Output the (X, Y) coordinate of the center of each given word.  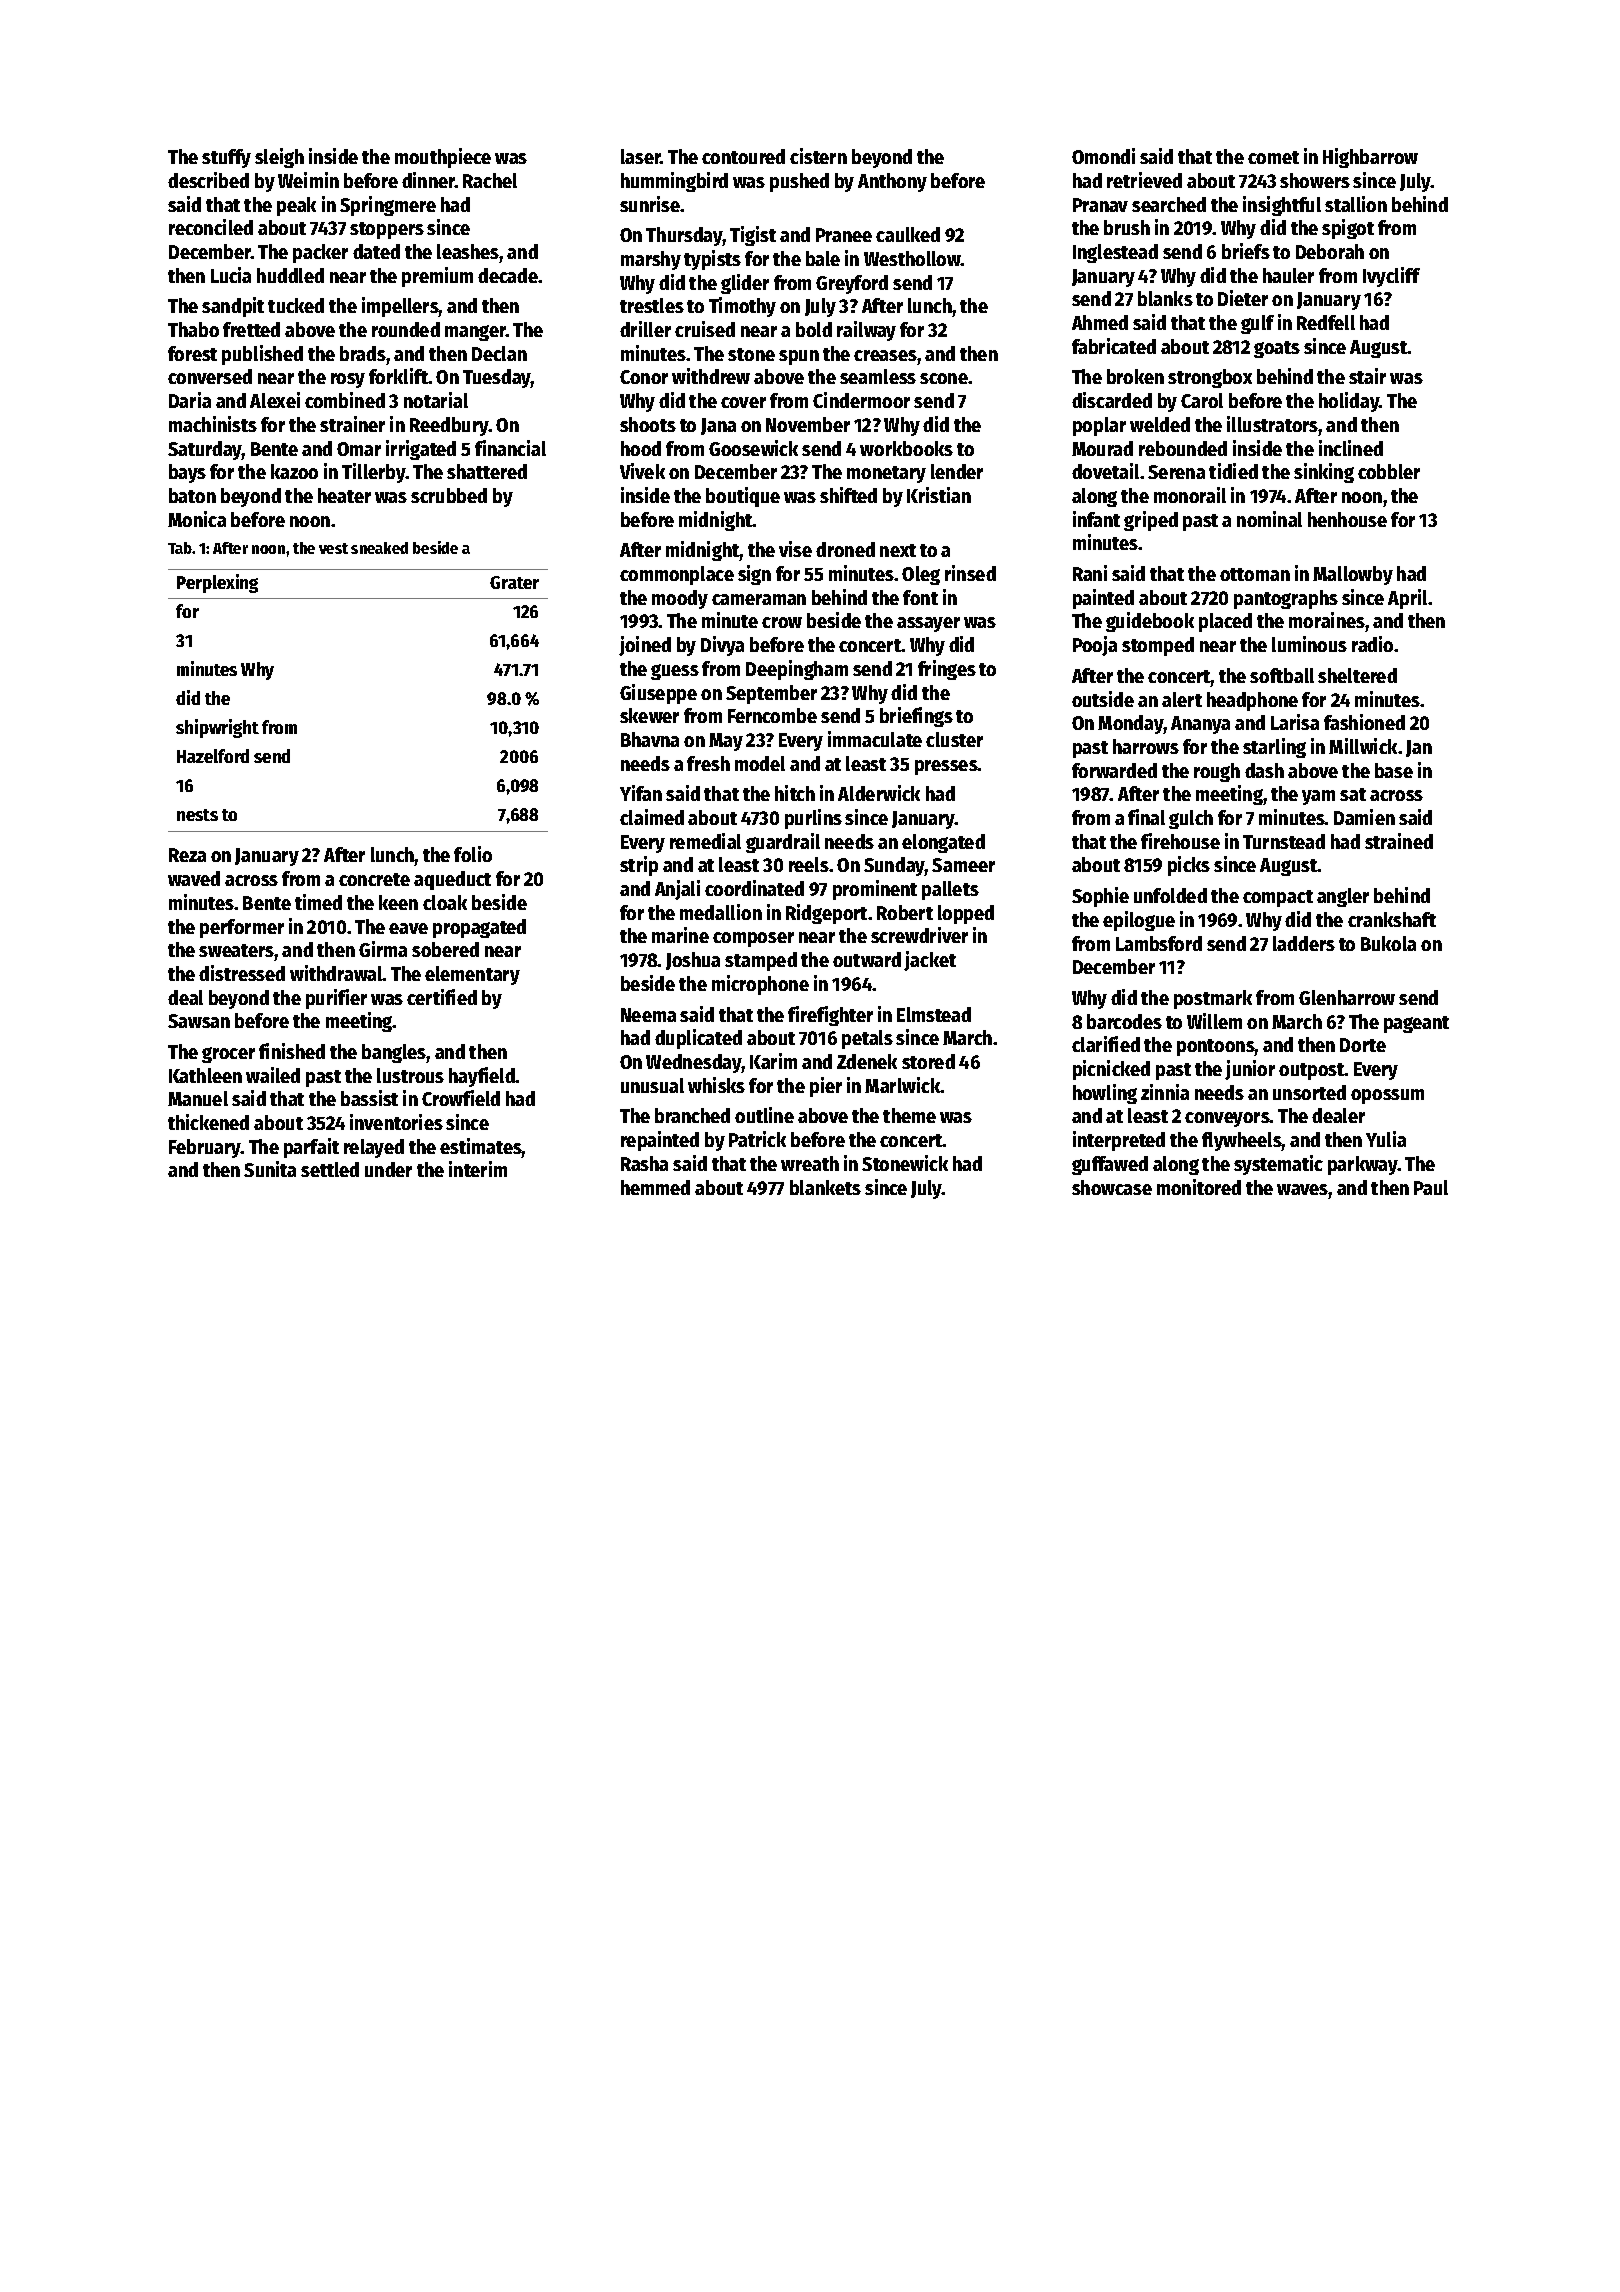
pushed (799, 182)
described (208, 180)
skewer (649, 715)
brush (1127, 227)
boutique (743, 497)
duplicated (698, 1039)
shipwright (217, 728)
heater (344, 495)
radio (1372, 644)
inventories (396, 1122)
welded (1160, 424)
